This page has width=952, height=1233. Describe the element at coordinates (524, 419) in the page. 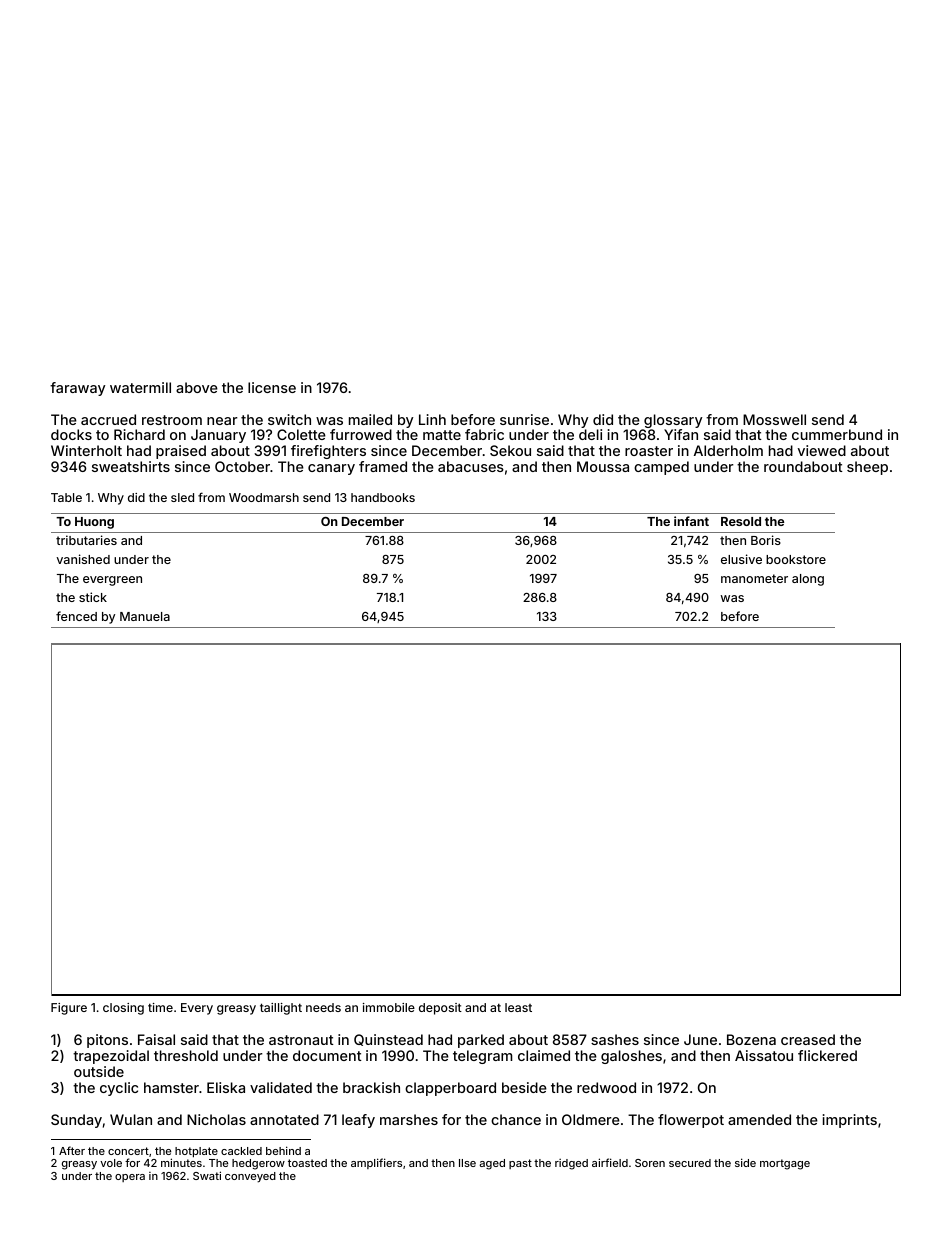

I see `sunrise` at that location.
